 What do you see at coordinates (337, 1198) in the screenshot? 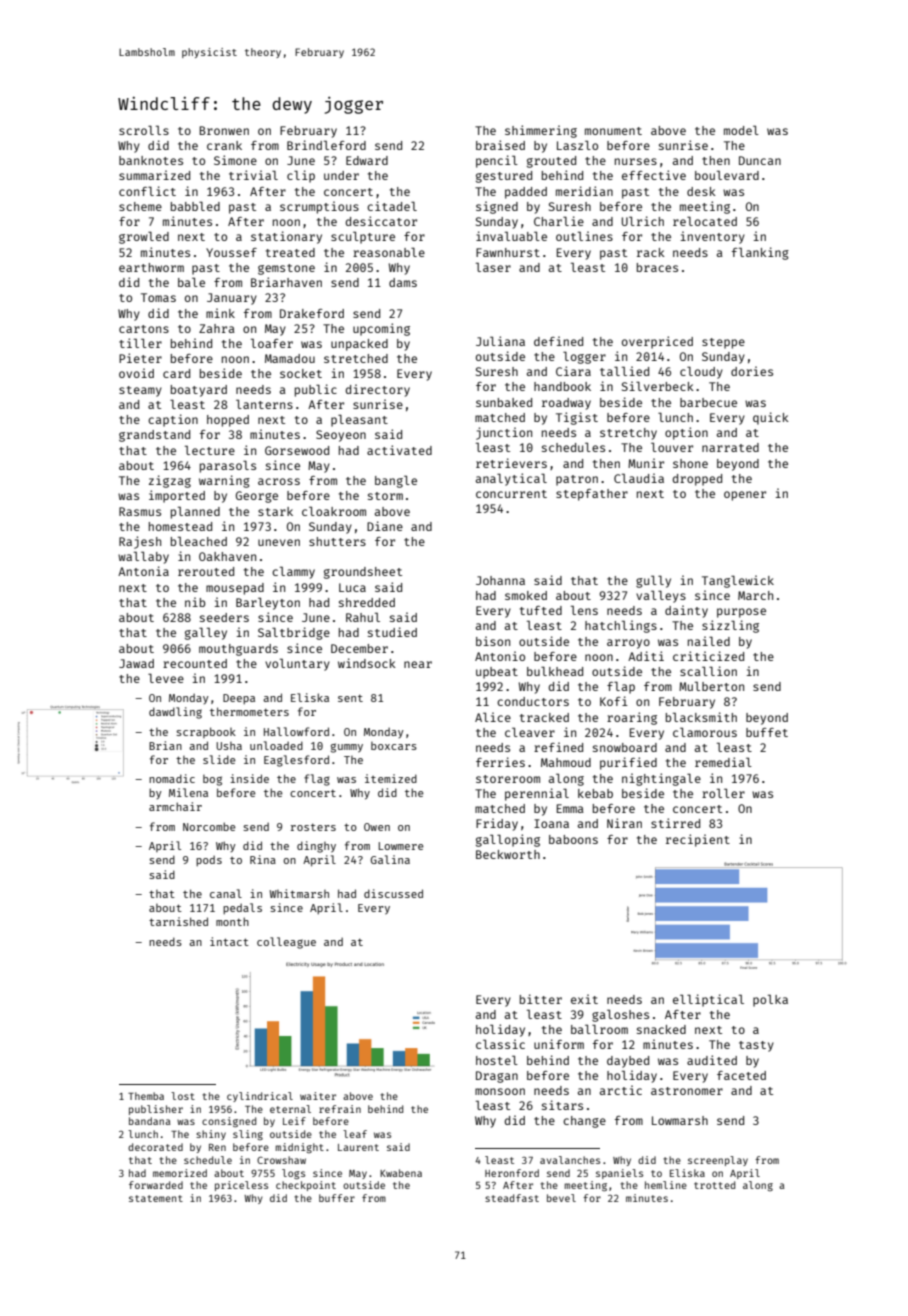
I see `buffer` at bounding box center [337, 1198].
